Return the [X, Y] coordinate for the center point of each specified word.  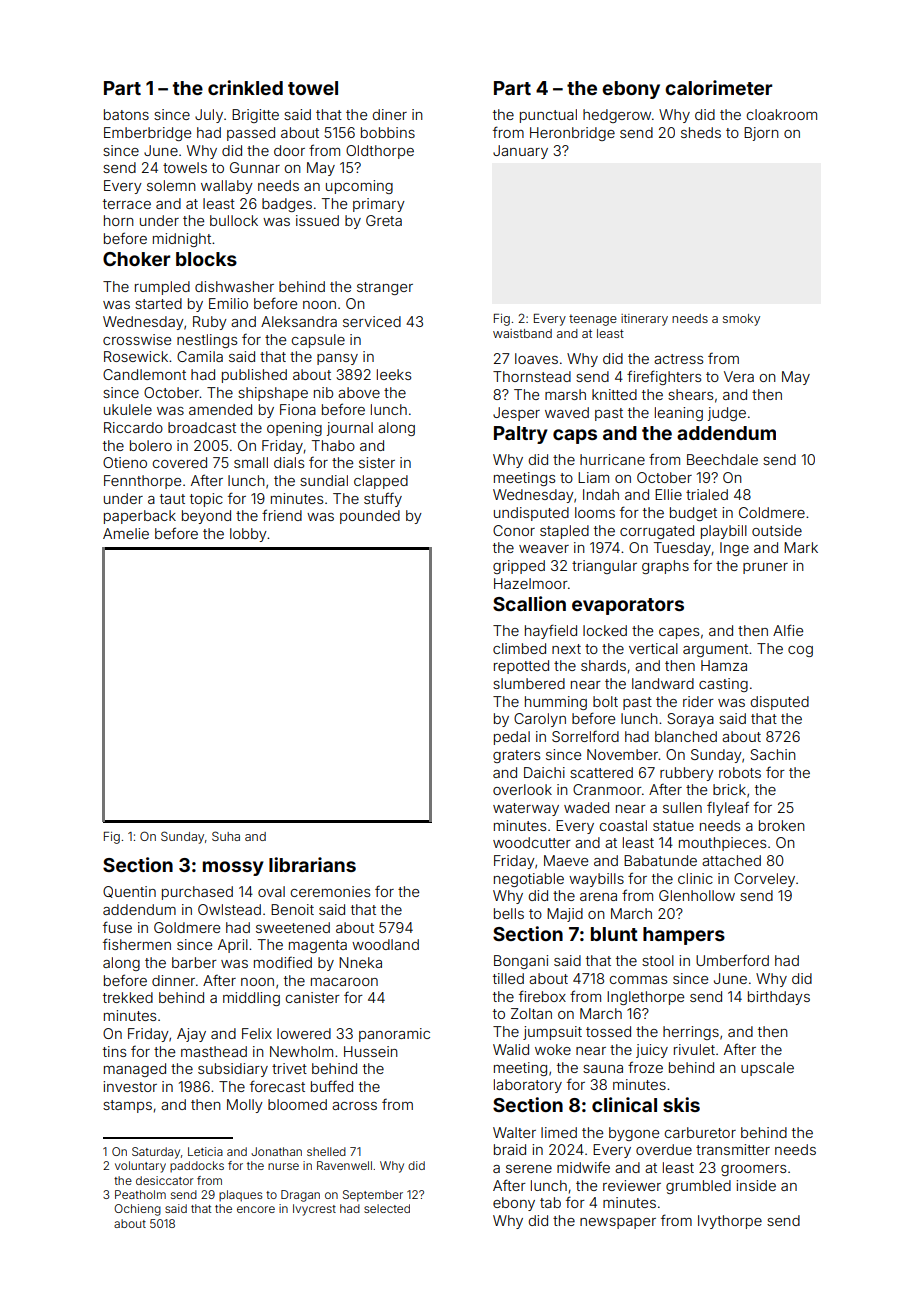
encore [256, 1209]
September [373, 1196]
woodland [385, 944]
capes [679, 633]
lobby [248, 535]
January [520, 152]
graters [516, 756]
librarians [312, 864]
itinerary [644, 320]
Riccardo [133, 427]
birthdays [779, 998]
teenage [593, 320]
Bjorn [761, 134]
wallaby [227, 187]
